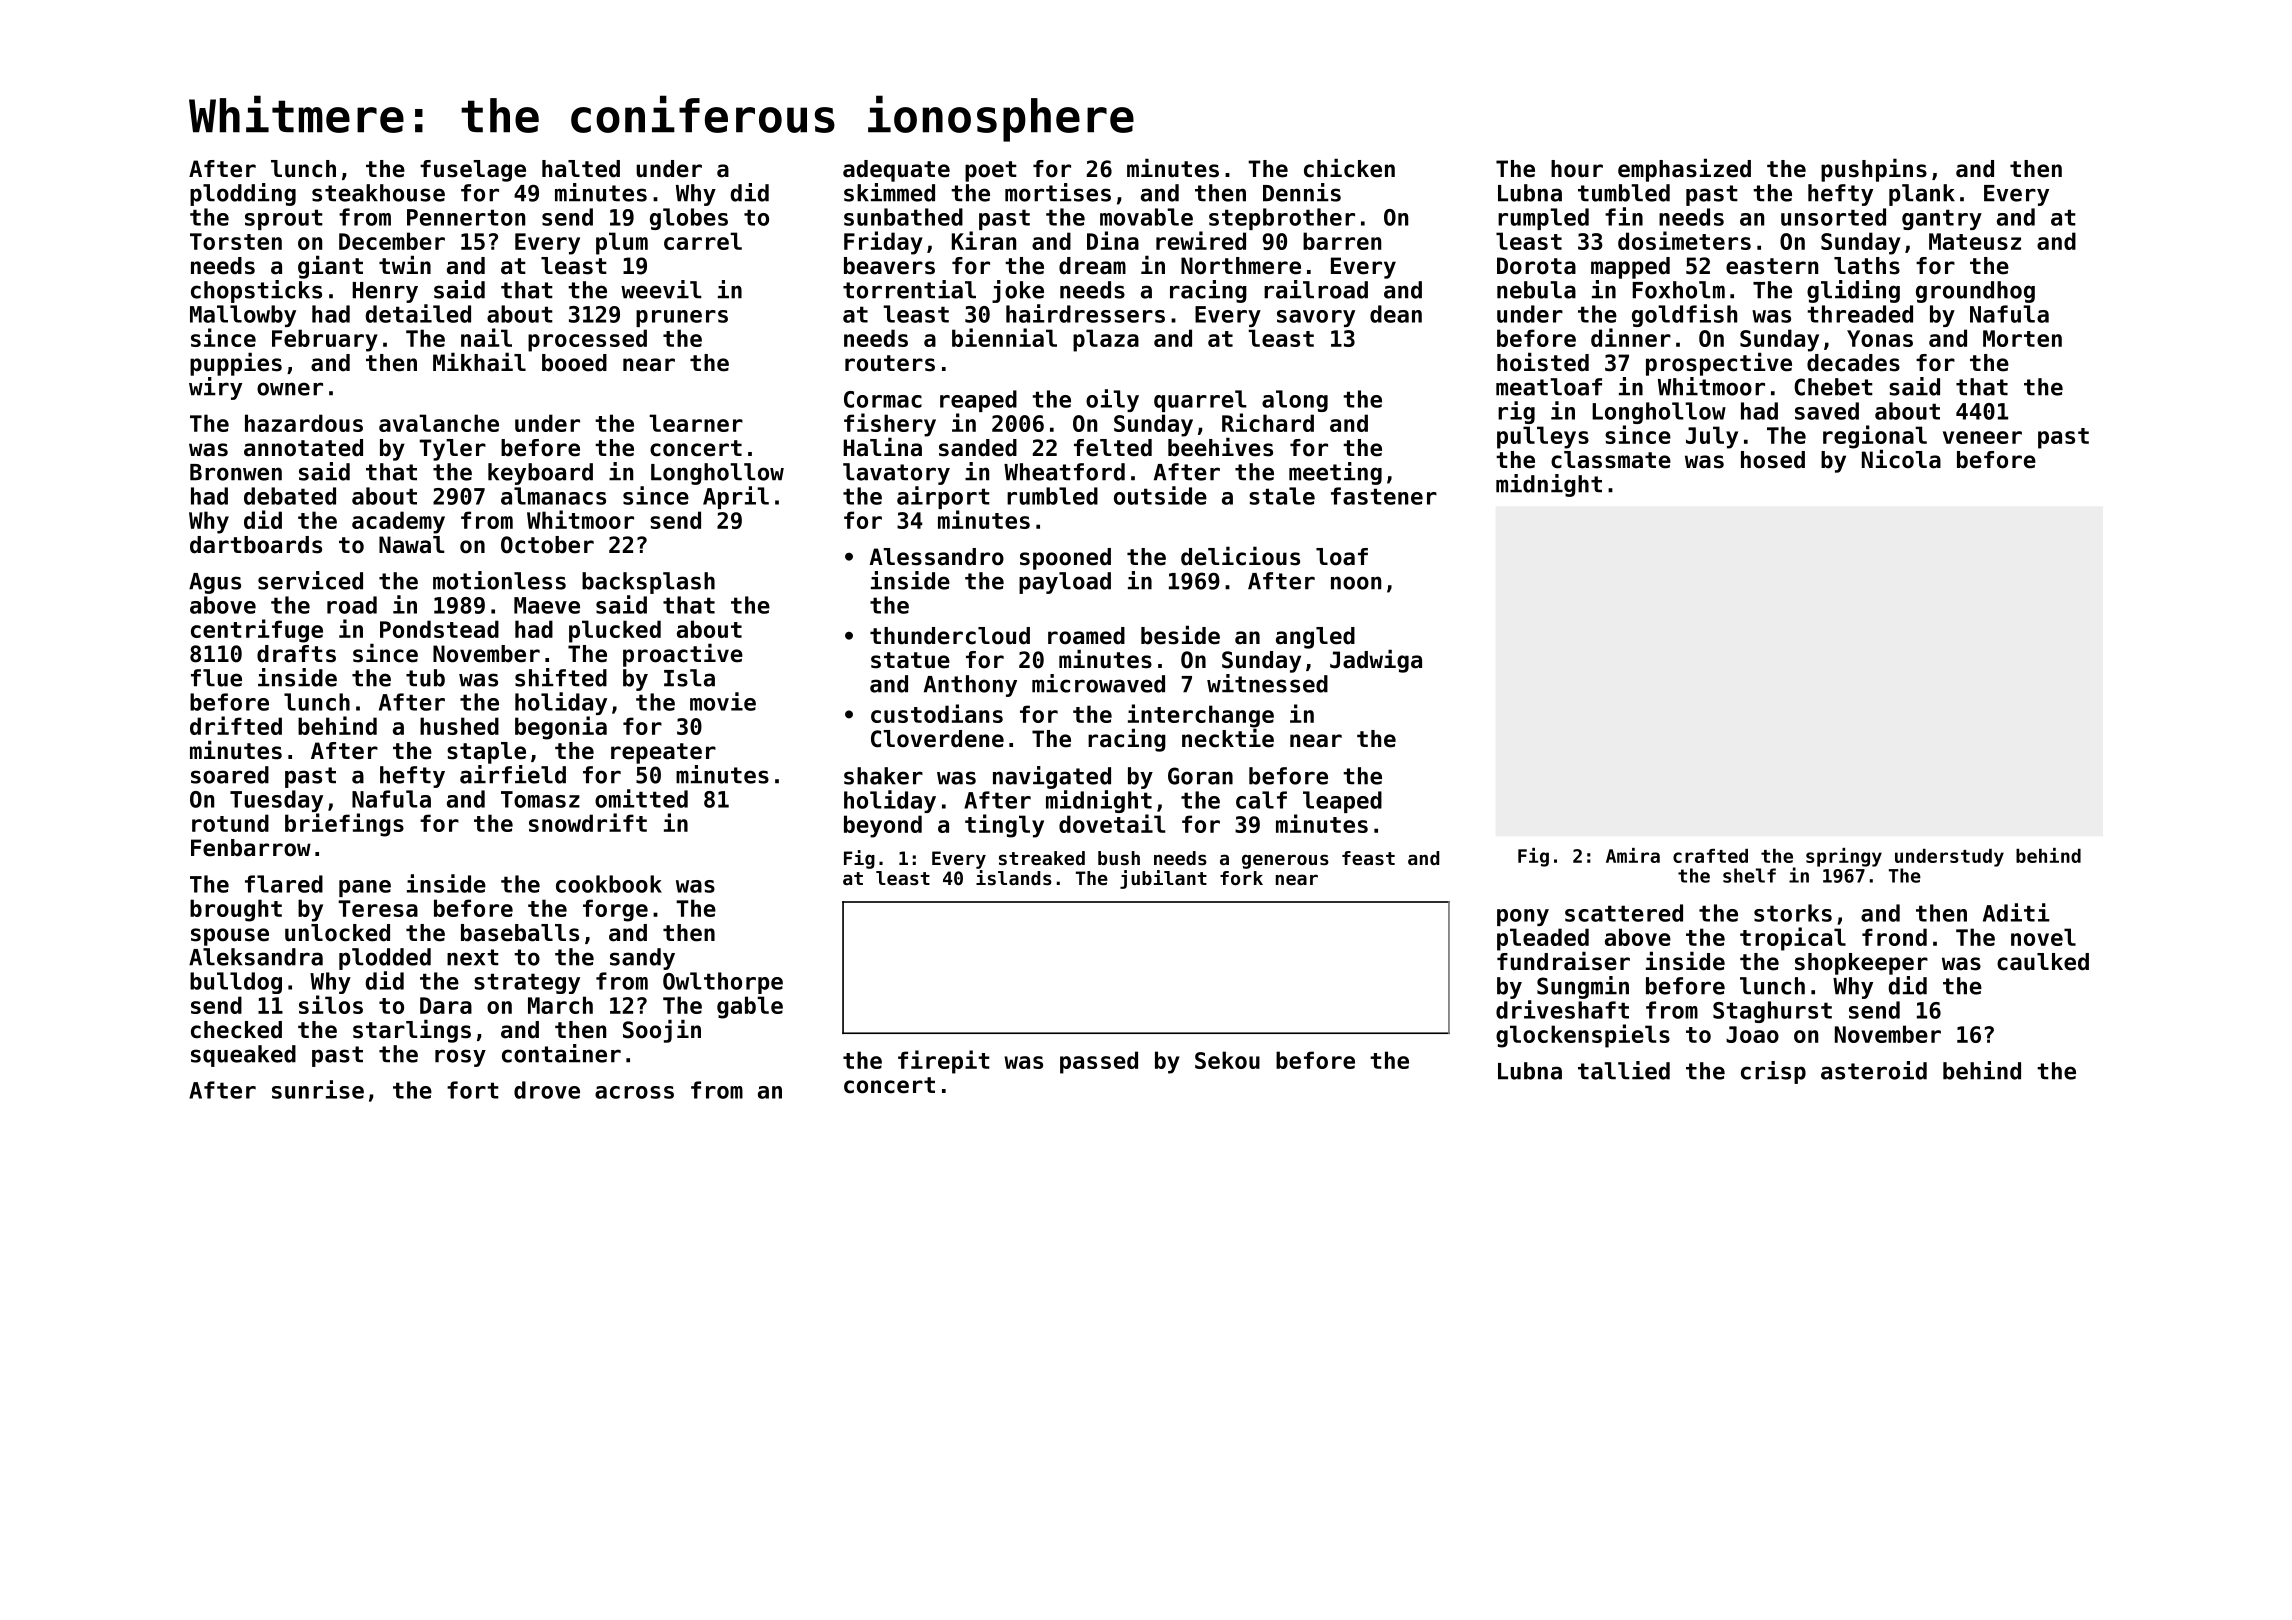  Describe the element at coordinates (540, 799) in the page. I see `Tomasz` at that location.
